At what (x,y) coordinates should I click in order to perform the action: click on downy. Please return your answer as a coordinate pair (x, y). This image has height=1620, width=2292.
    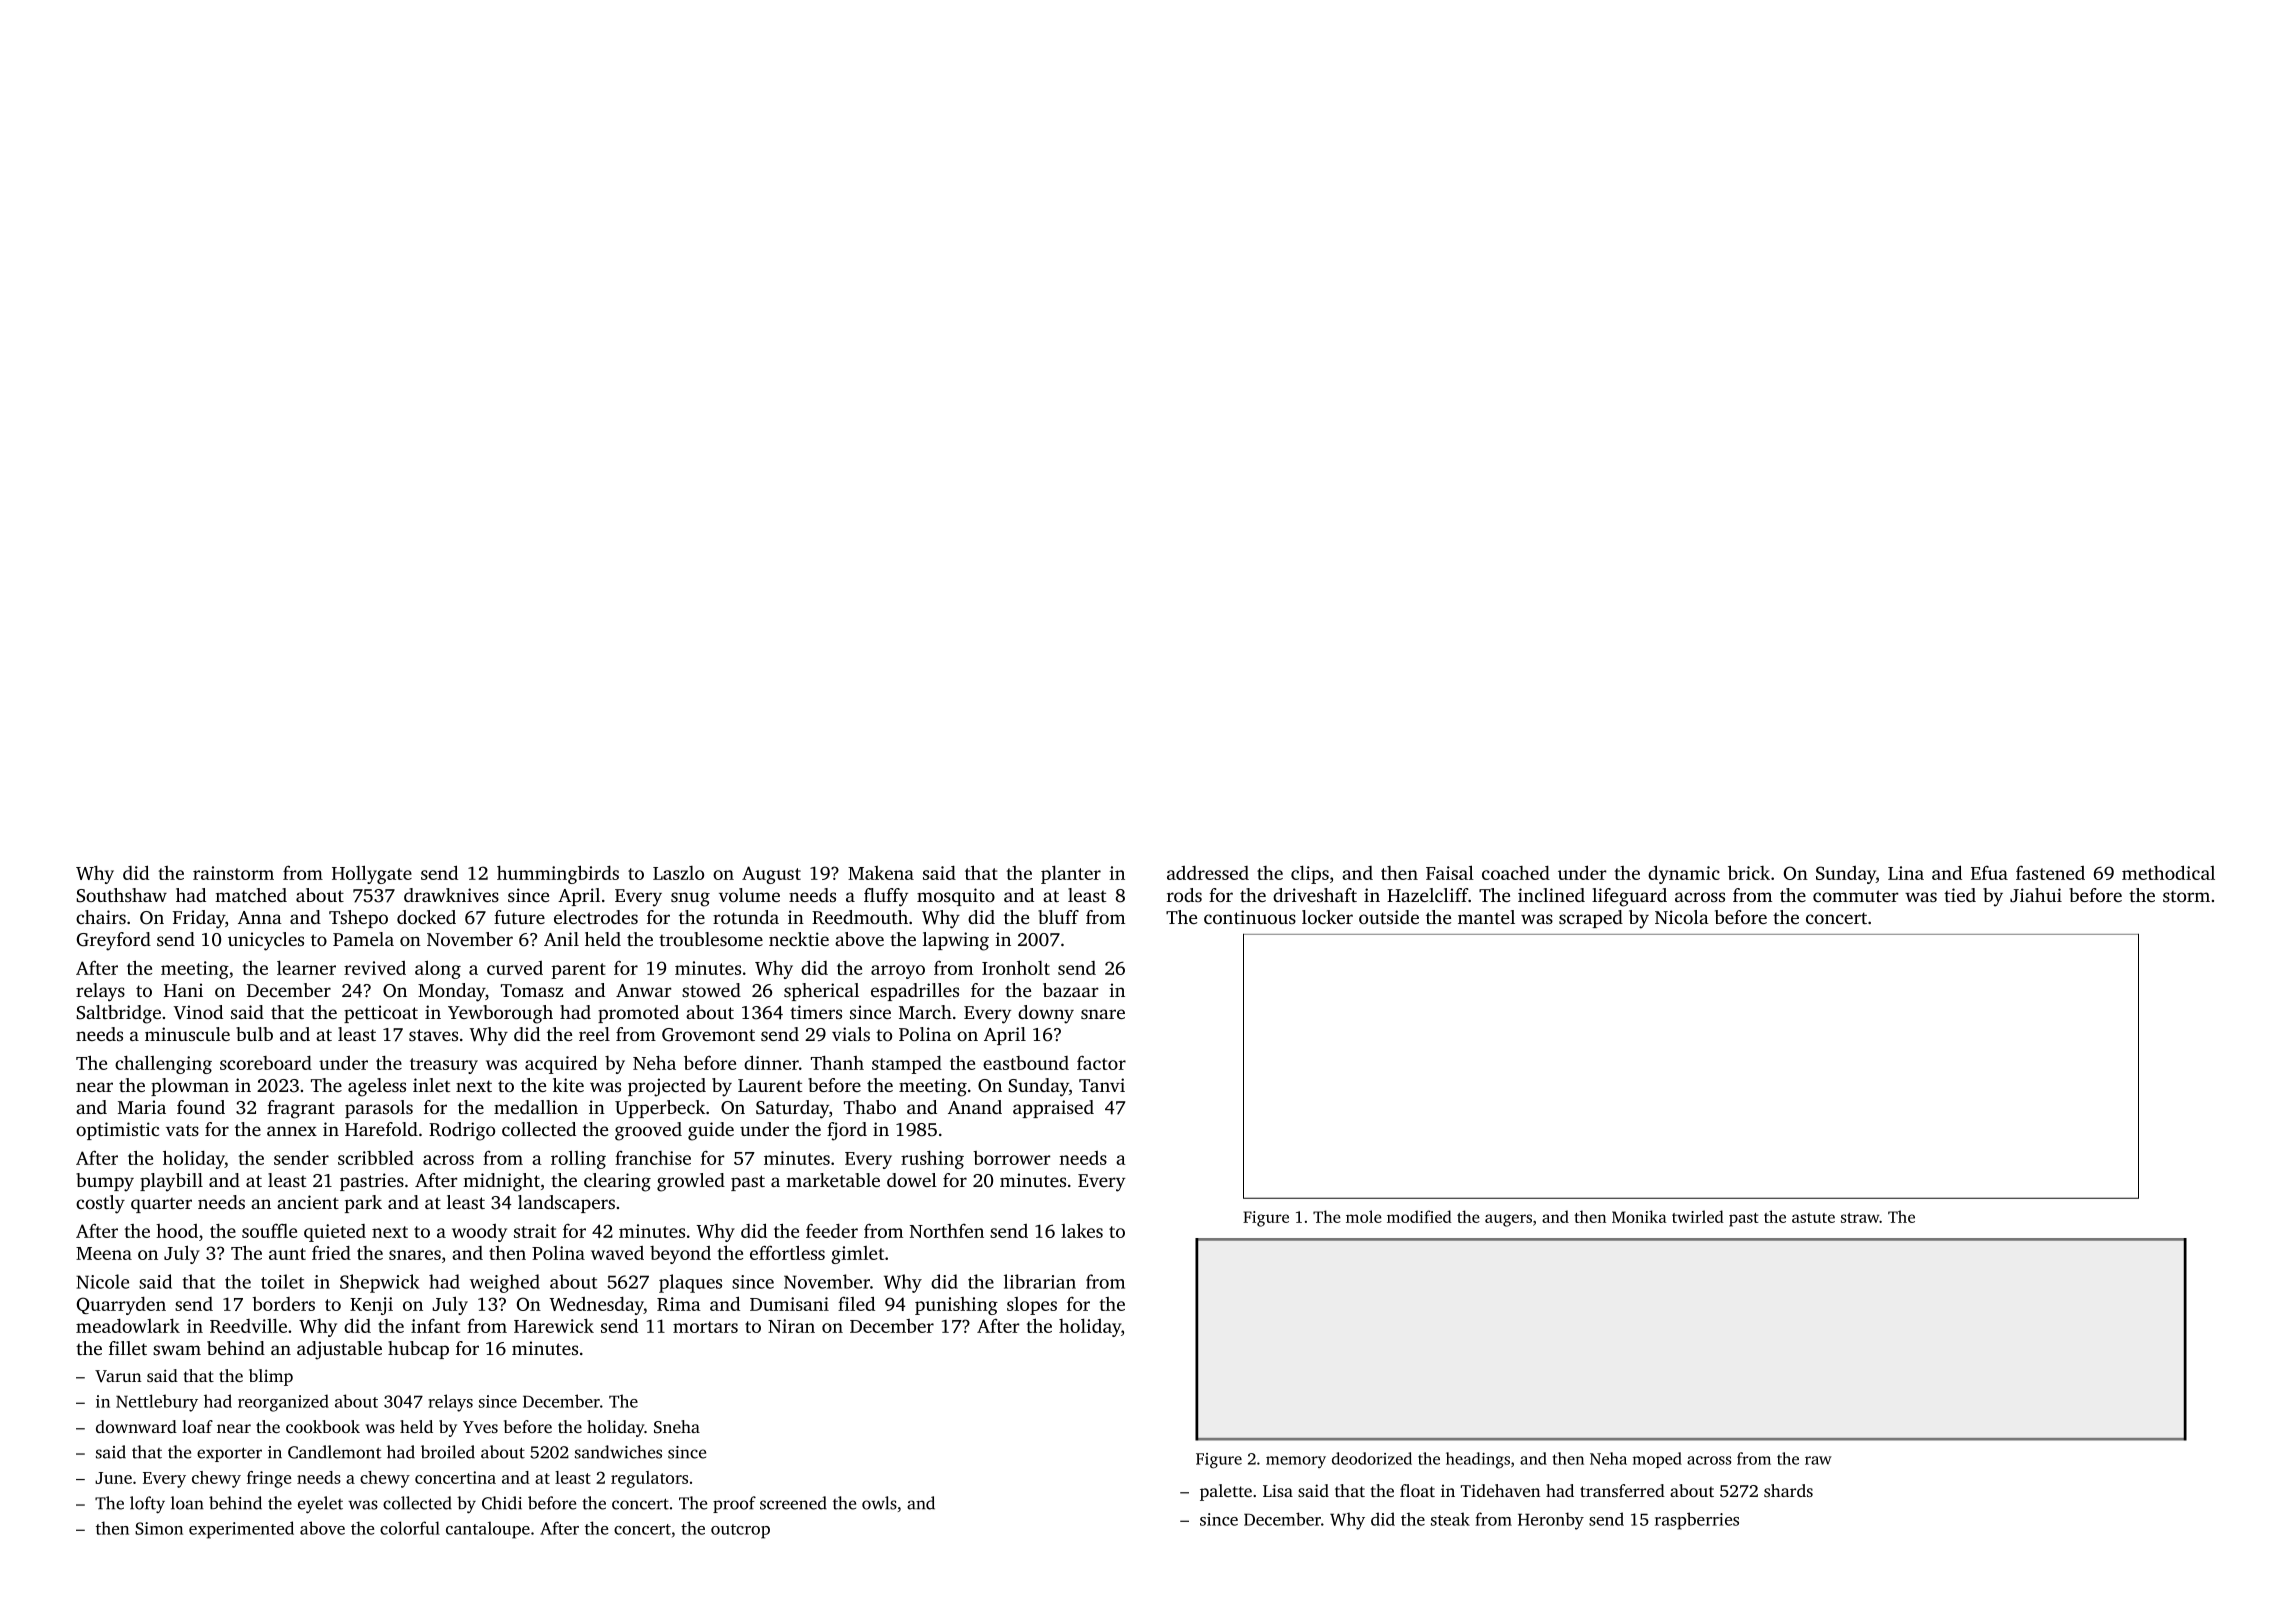
    Looking at the image, I should click on (1046, 1014).
